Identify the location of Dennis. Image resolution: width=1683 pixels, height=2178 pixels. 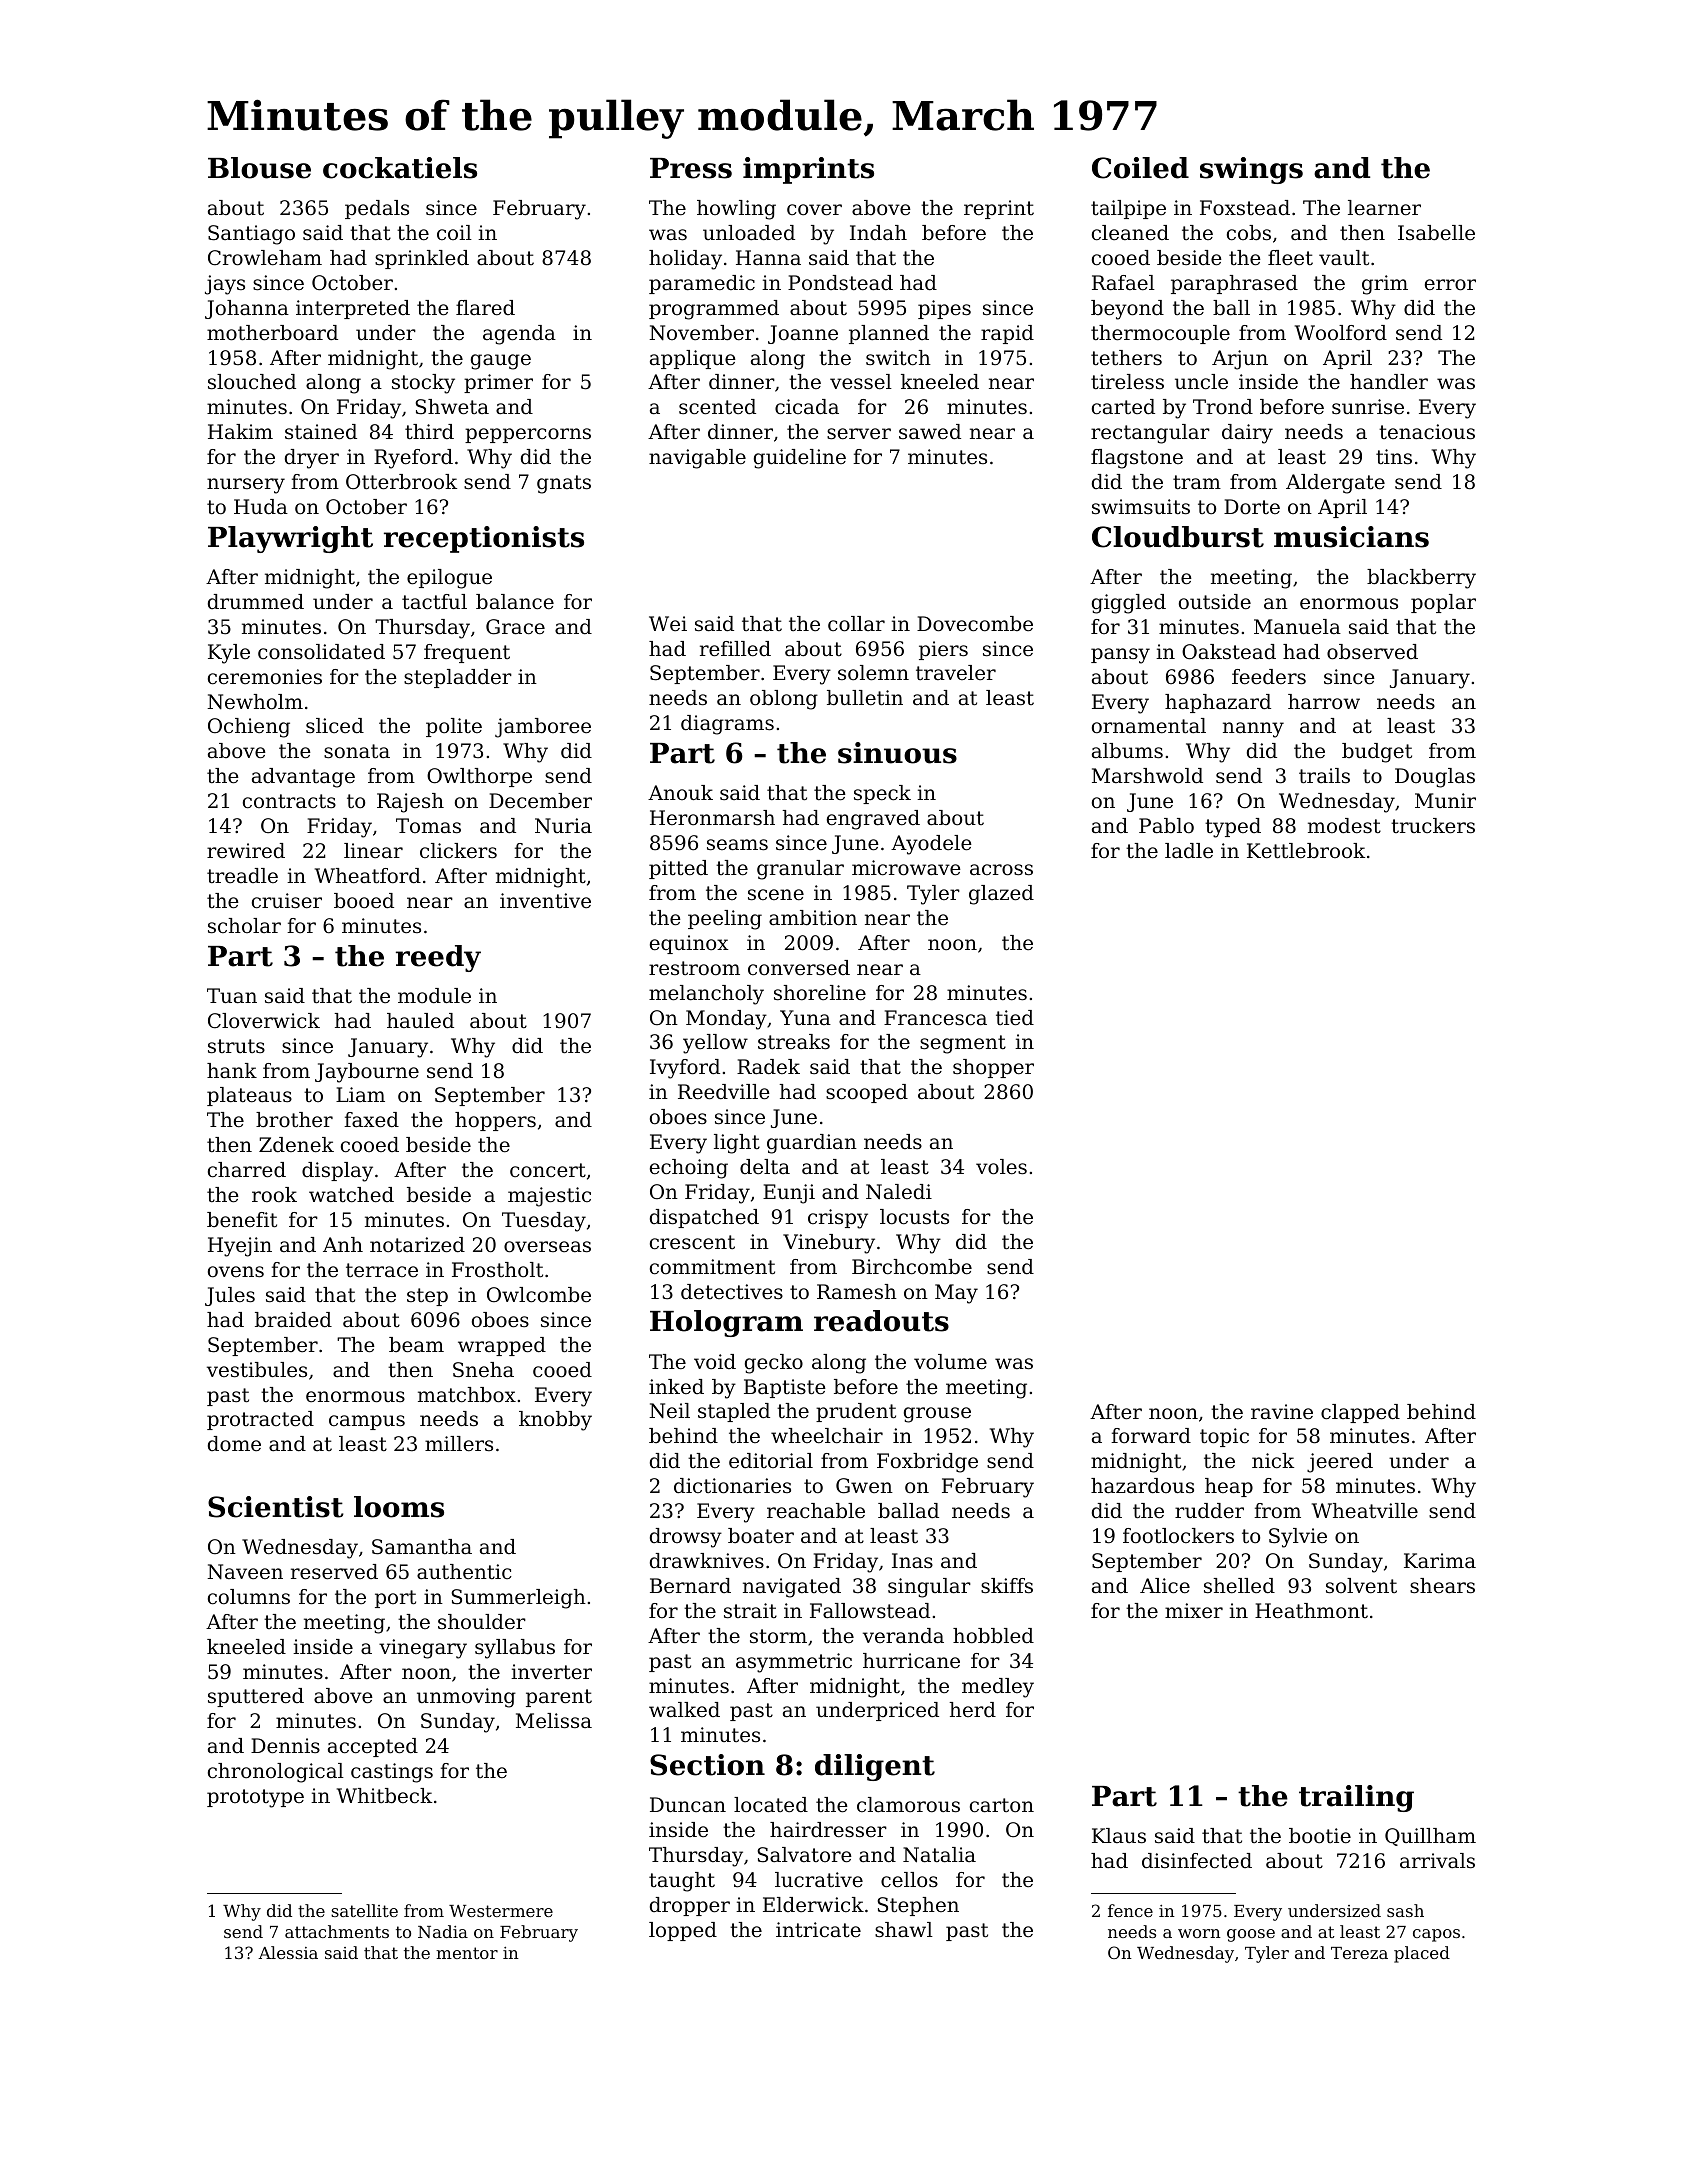
(285, 1746).
